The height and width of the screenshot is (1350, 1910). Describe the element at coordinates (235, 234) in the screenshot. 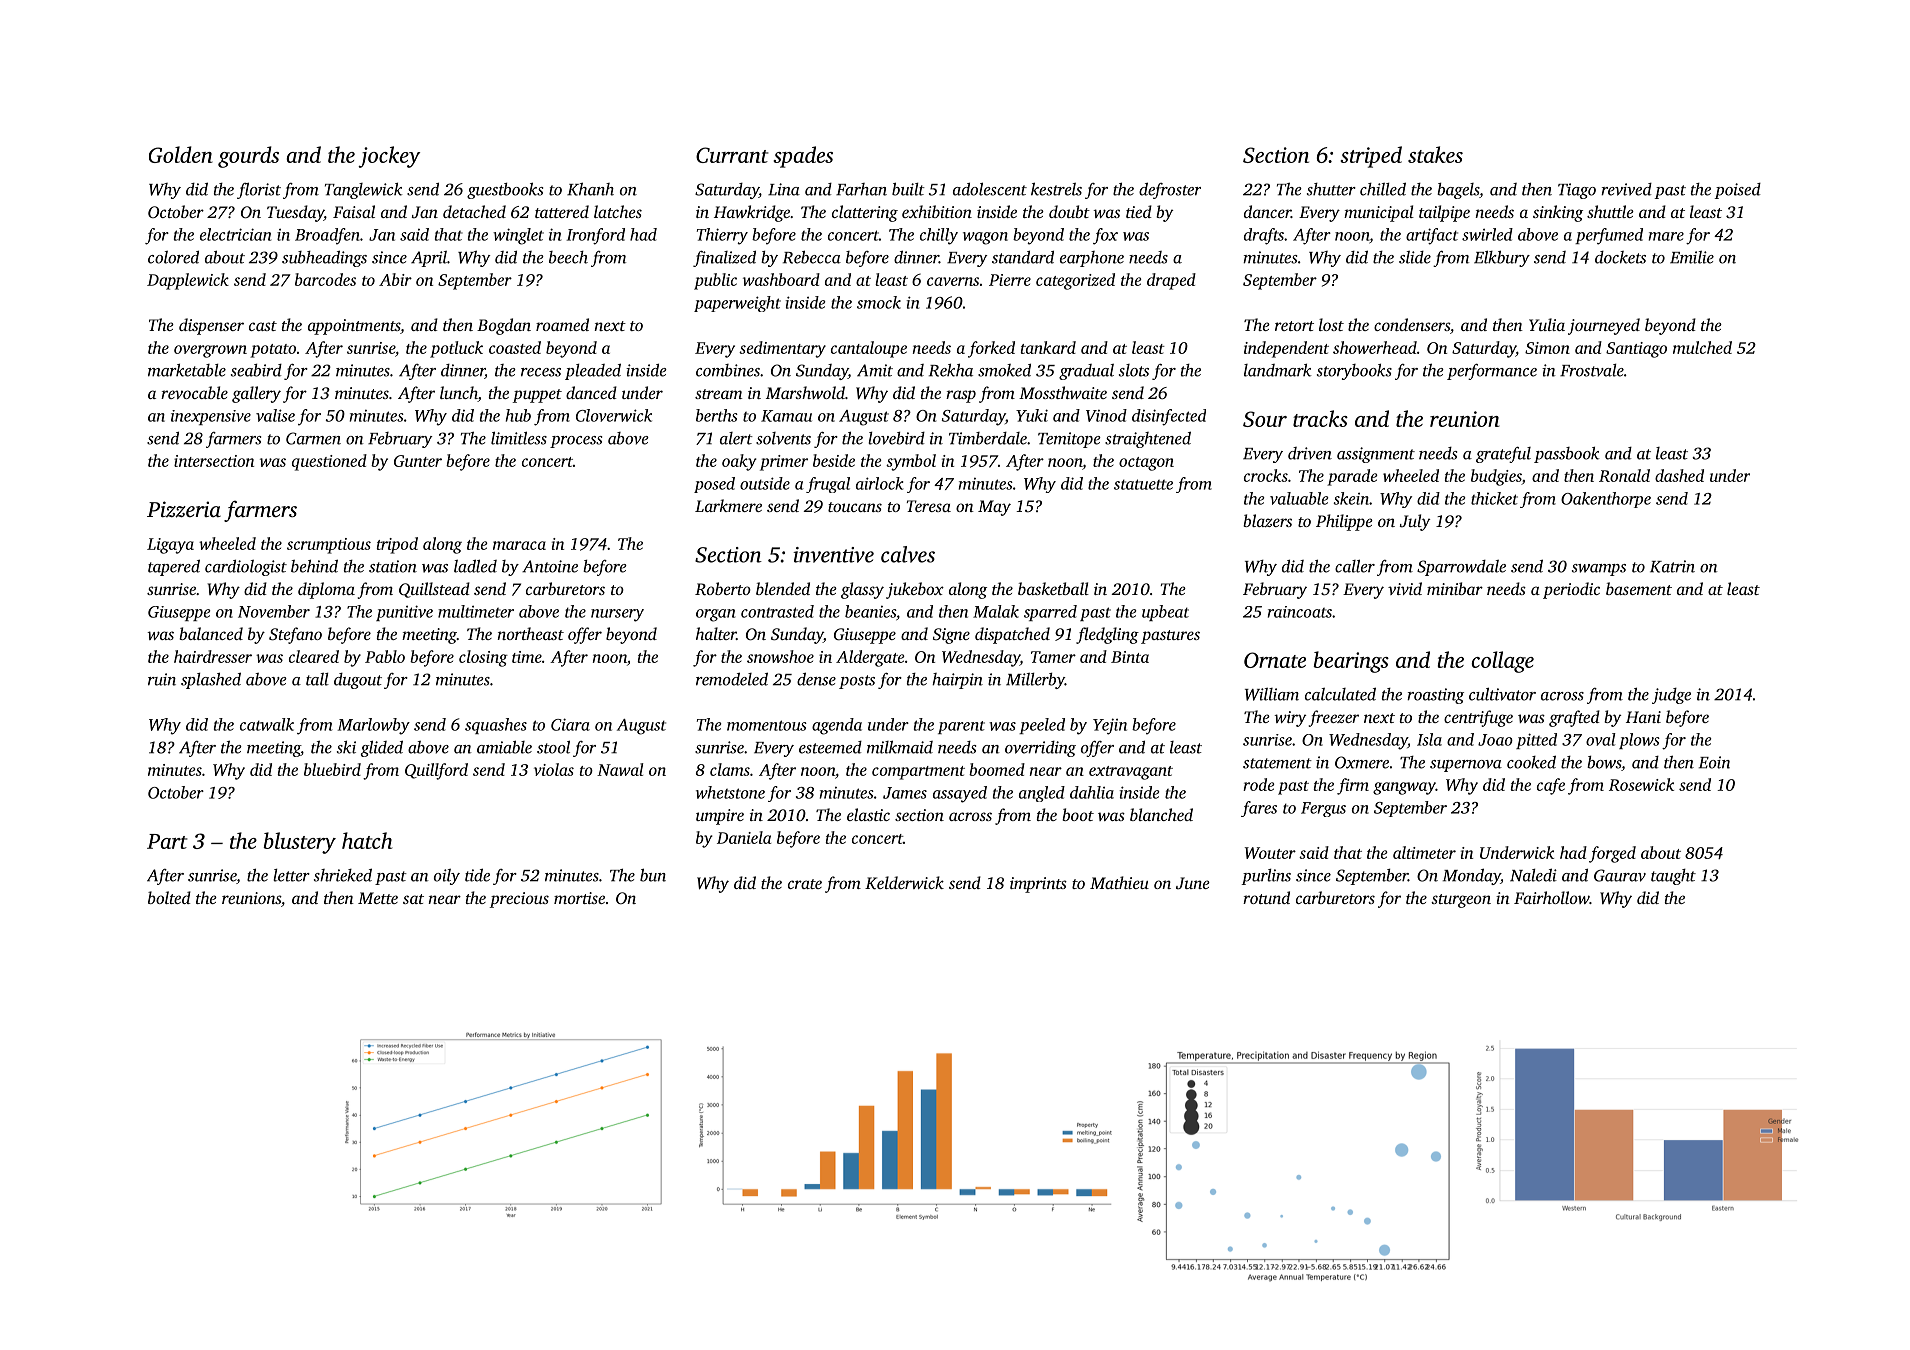

I see `electrician` at that location.
